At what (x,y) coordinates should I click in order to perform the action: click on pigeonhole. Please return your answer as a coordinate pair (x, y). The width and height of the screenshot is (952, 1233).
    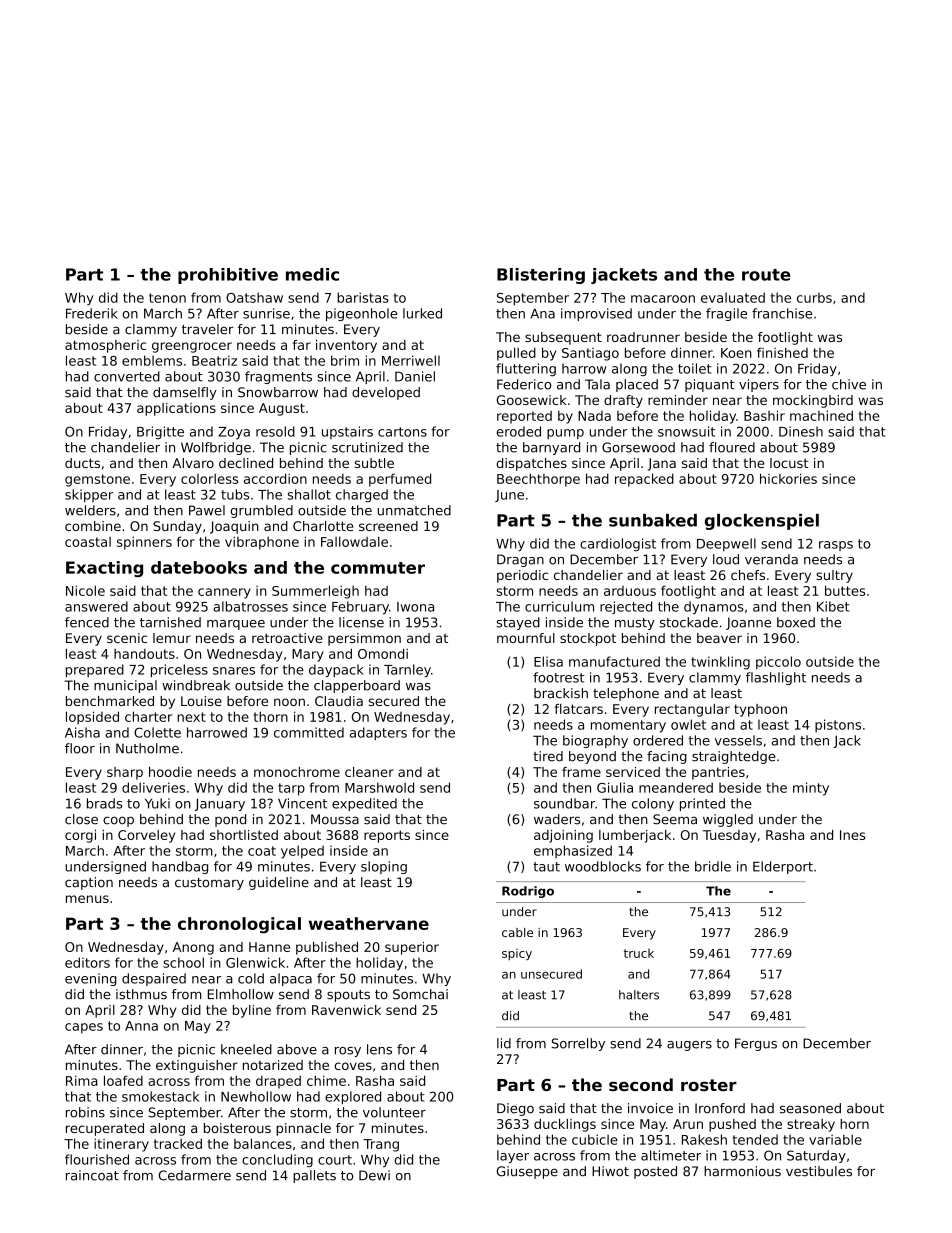
    Looking at the image, I should click on (362, 314).
